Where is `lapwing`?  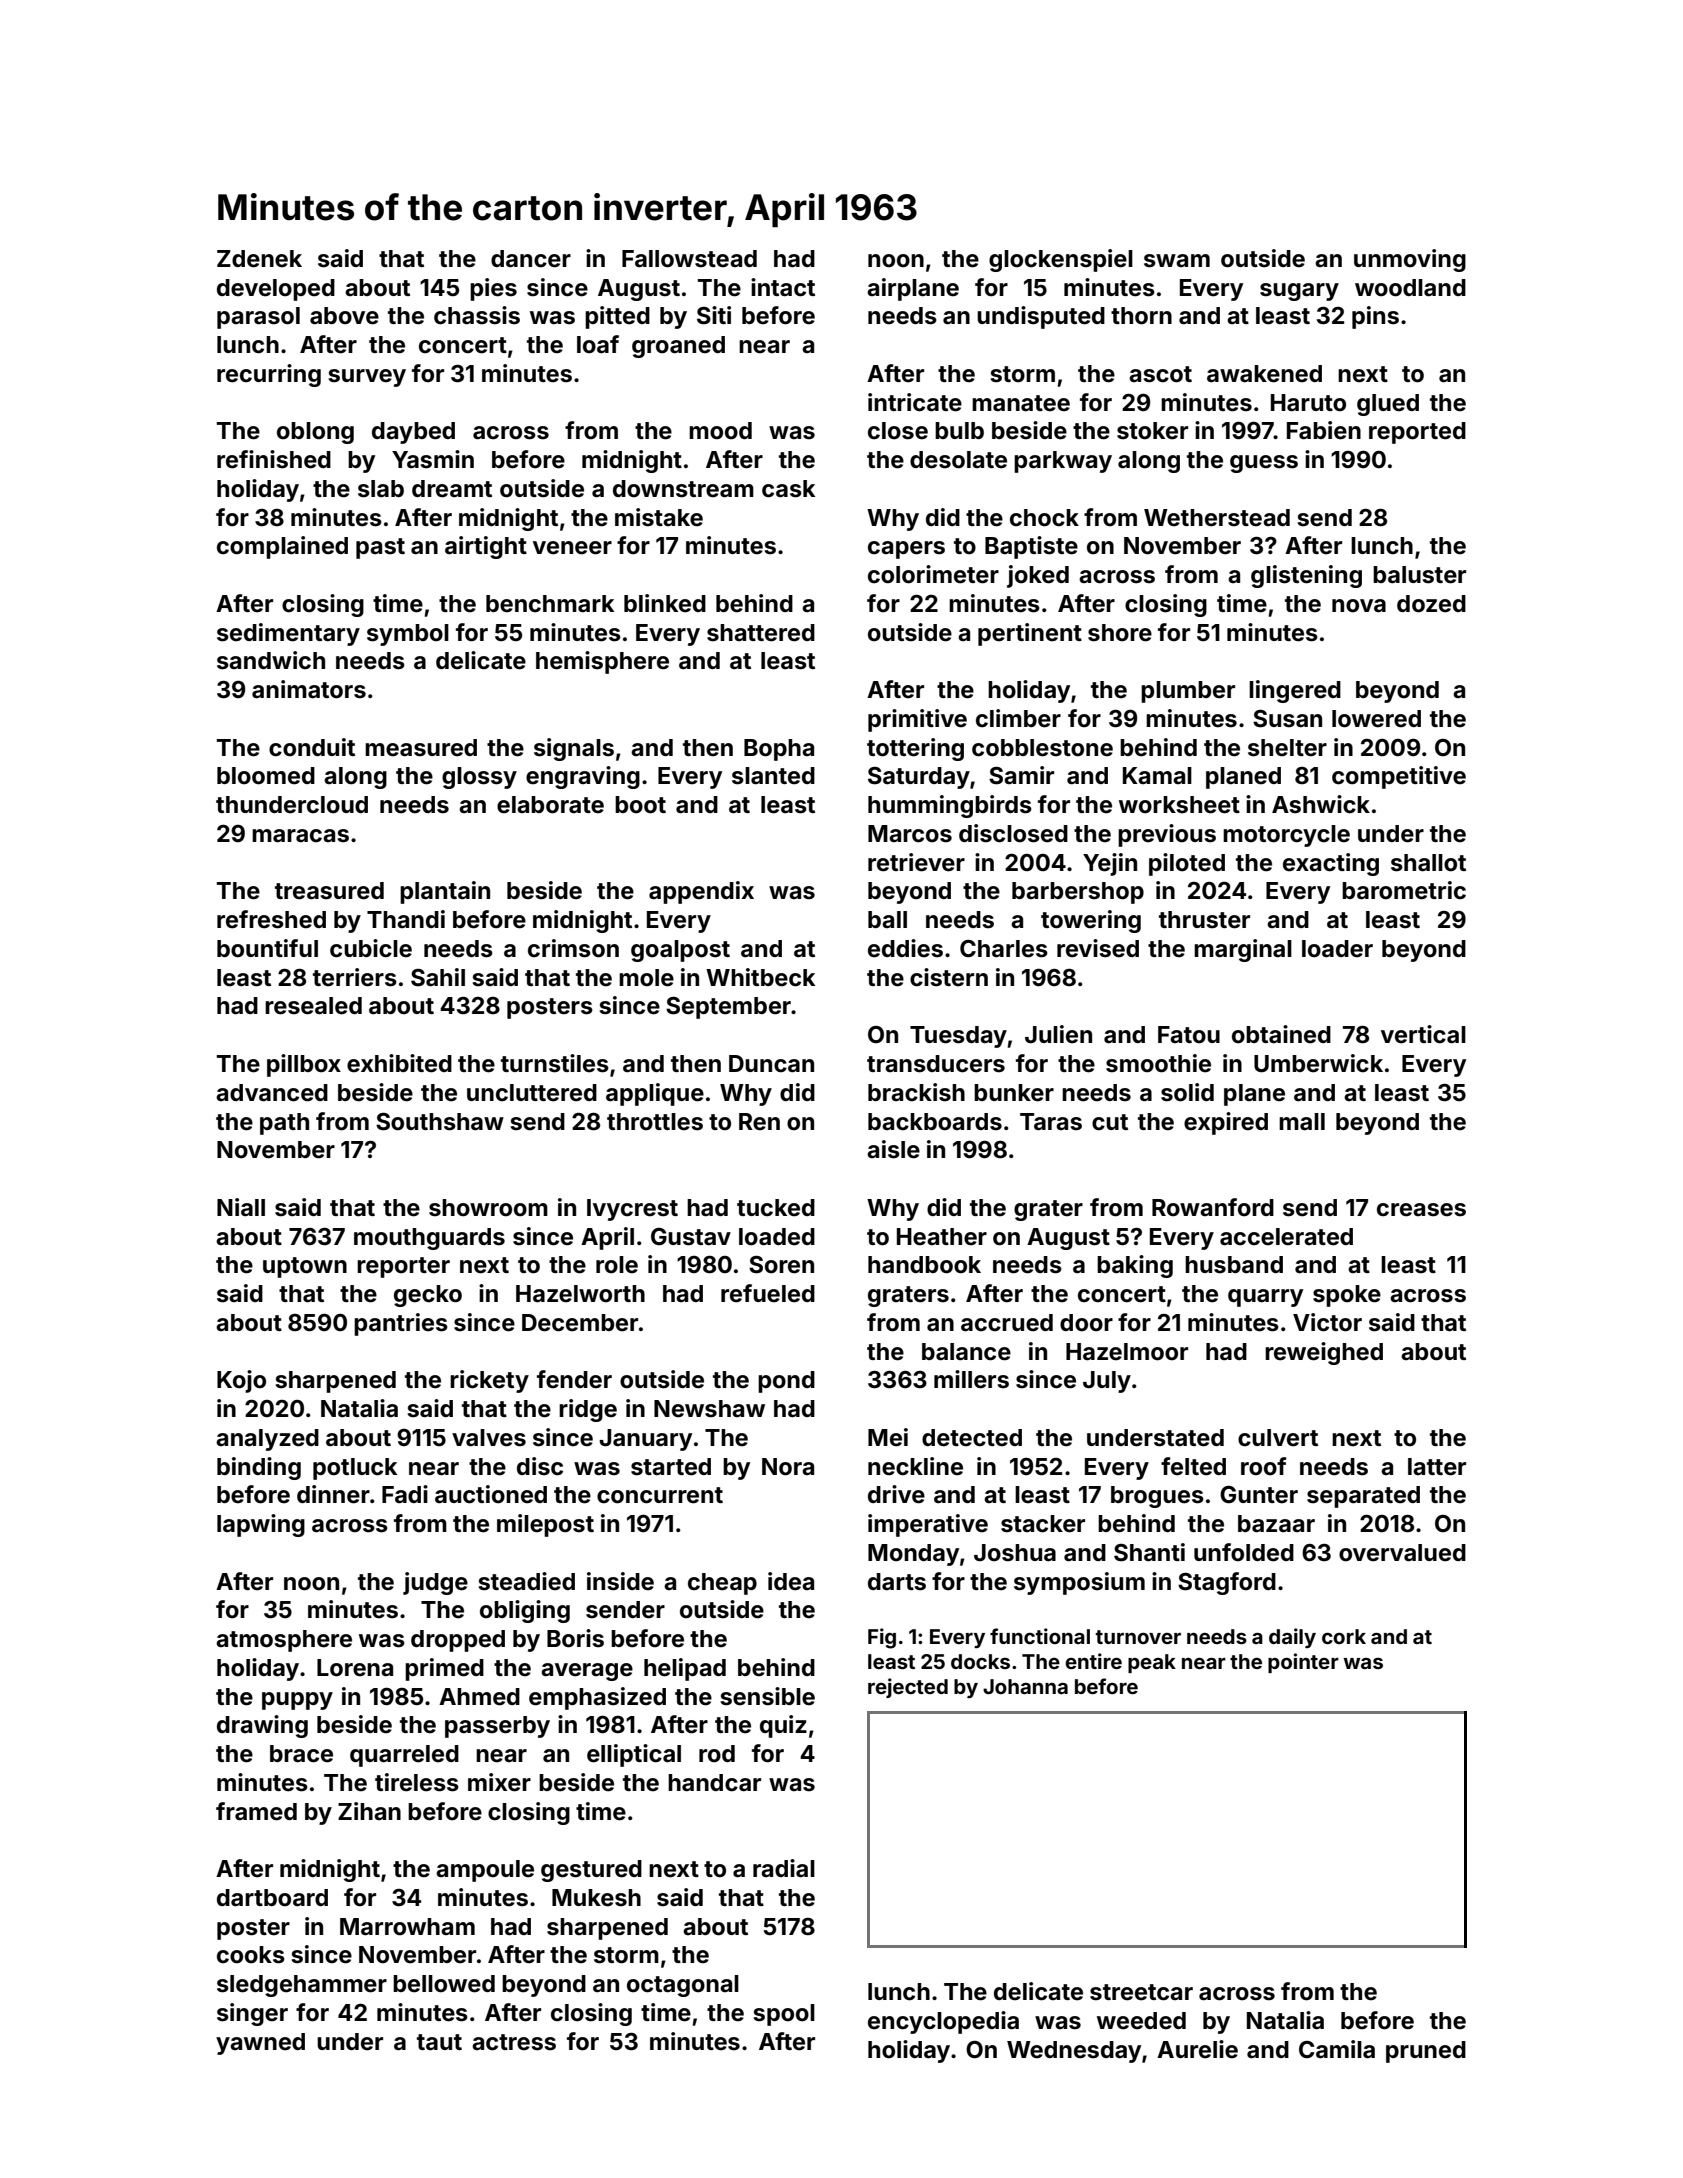 lapwing is located at coordinates (261, 1525).
